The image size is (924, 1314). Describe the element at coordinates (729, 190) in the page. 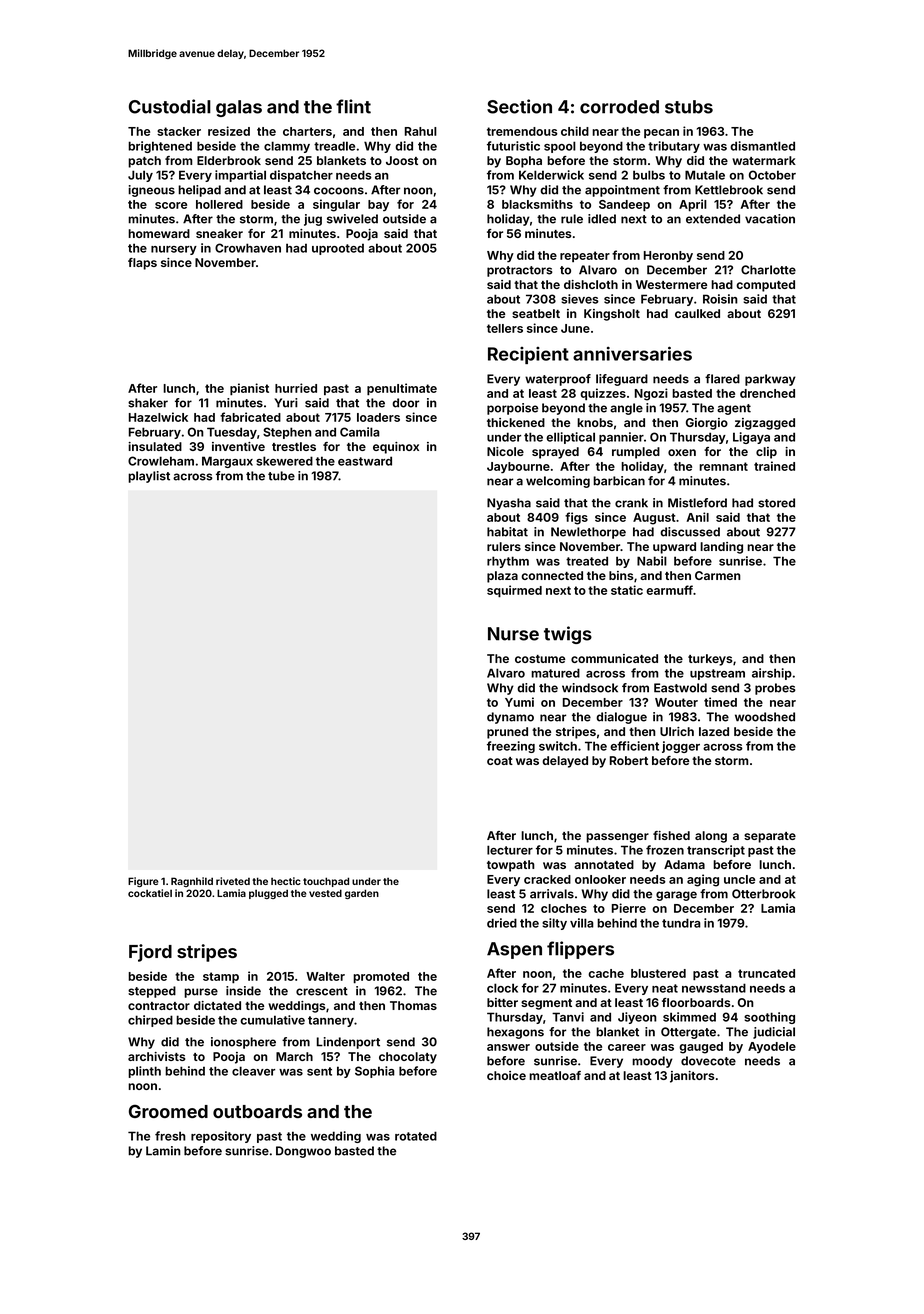

I see `Kettlebrook` at that location.
